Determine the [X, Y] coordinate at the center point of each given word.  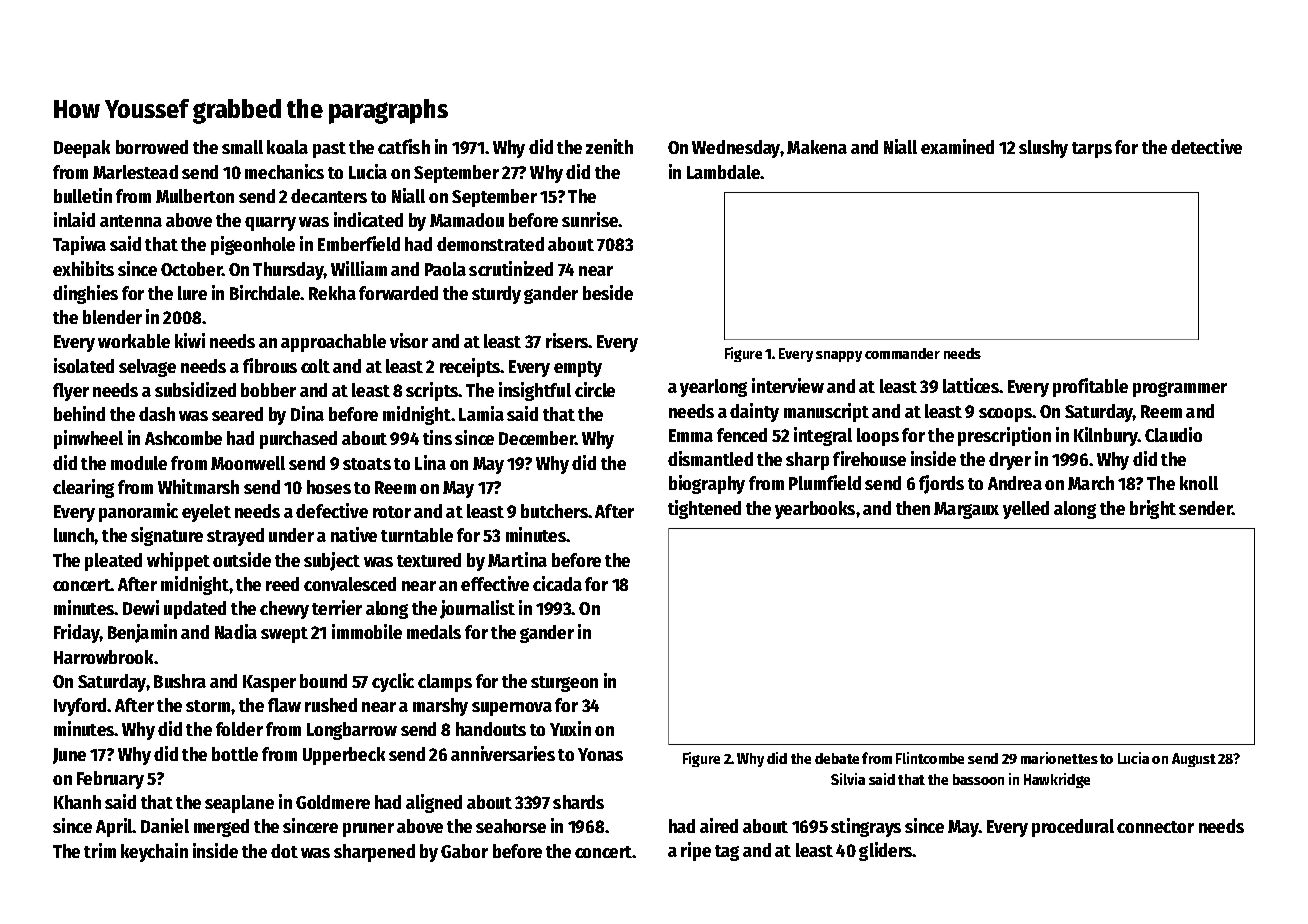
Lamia [481, 413]
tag [727, 853]
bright [1153, 509]
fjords [941, 484]
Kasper [269, 683]
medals [434, 632]
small [242, 147]
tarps [1092, 150]
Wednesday [736, 149]
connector [1155, 827]
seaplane [239, 804]
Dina [307, 413]
